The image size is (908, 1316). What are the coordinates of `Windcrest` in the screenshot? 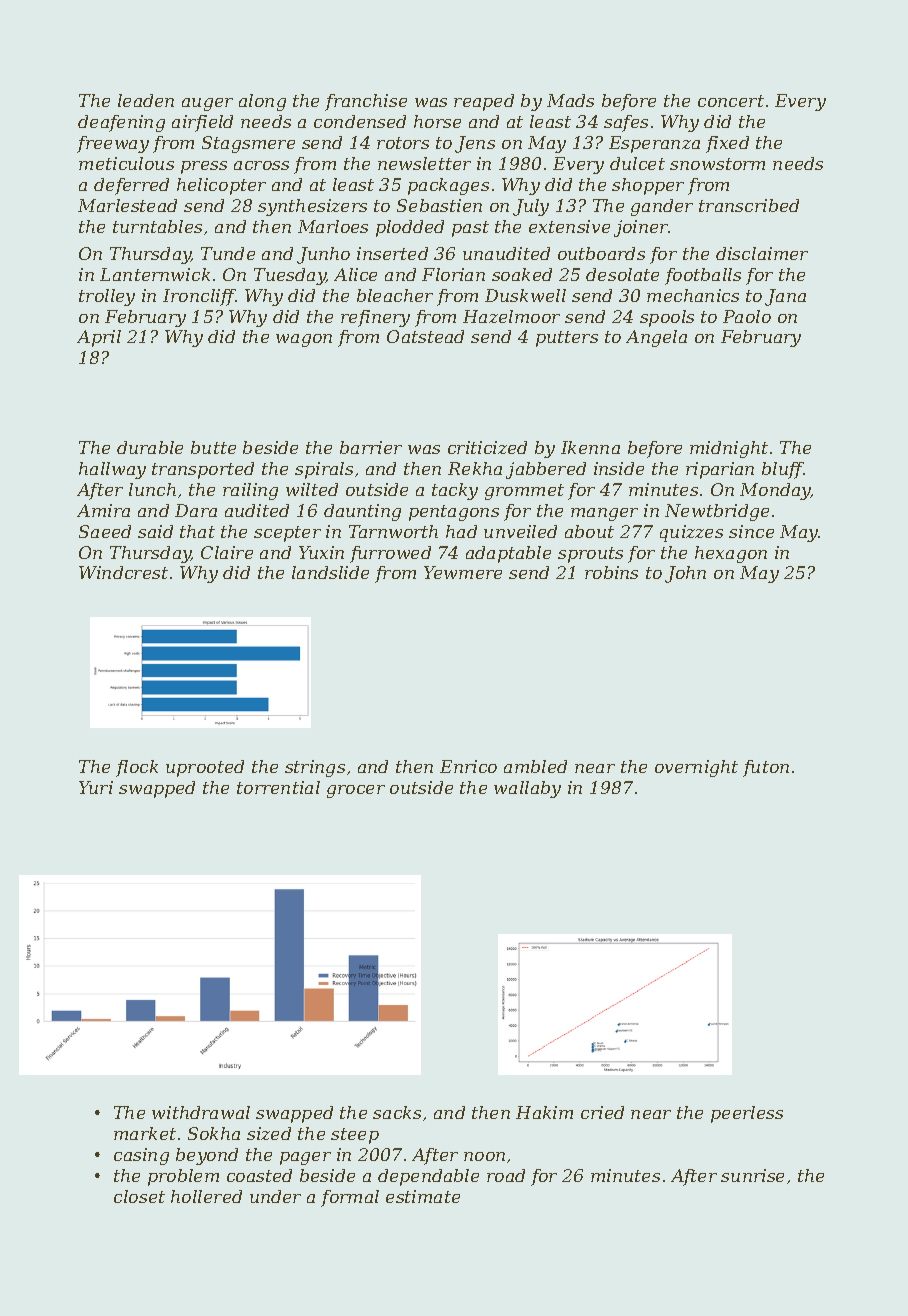 It's located at (123, 572).
